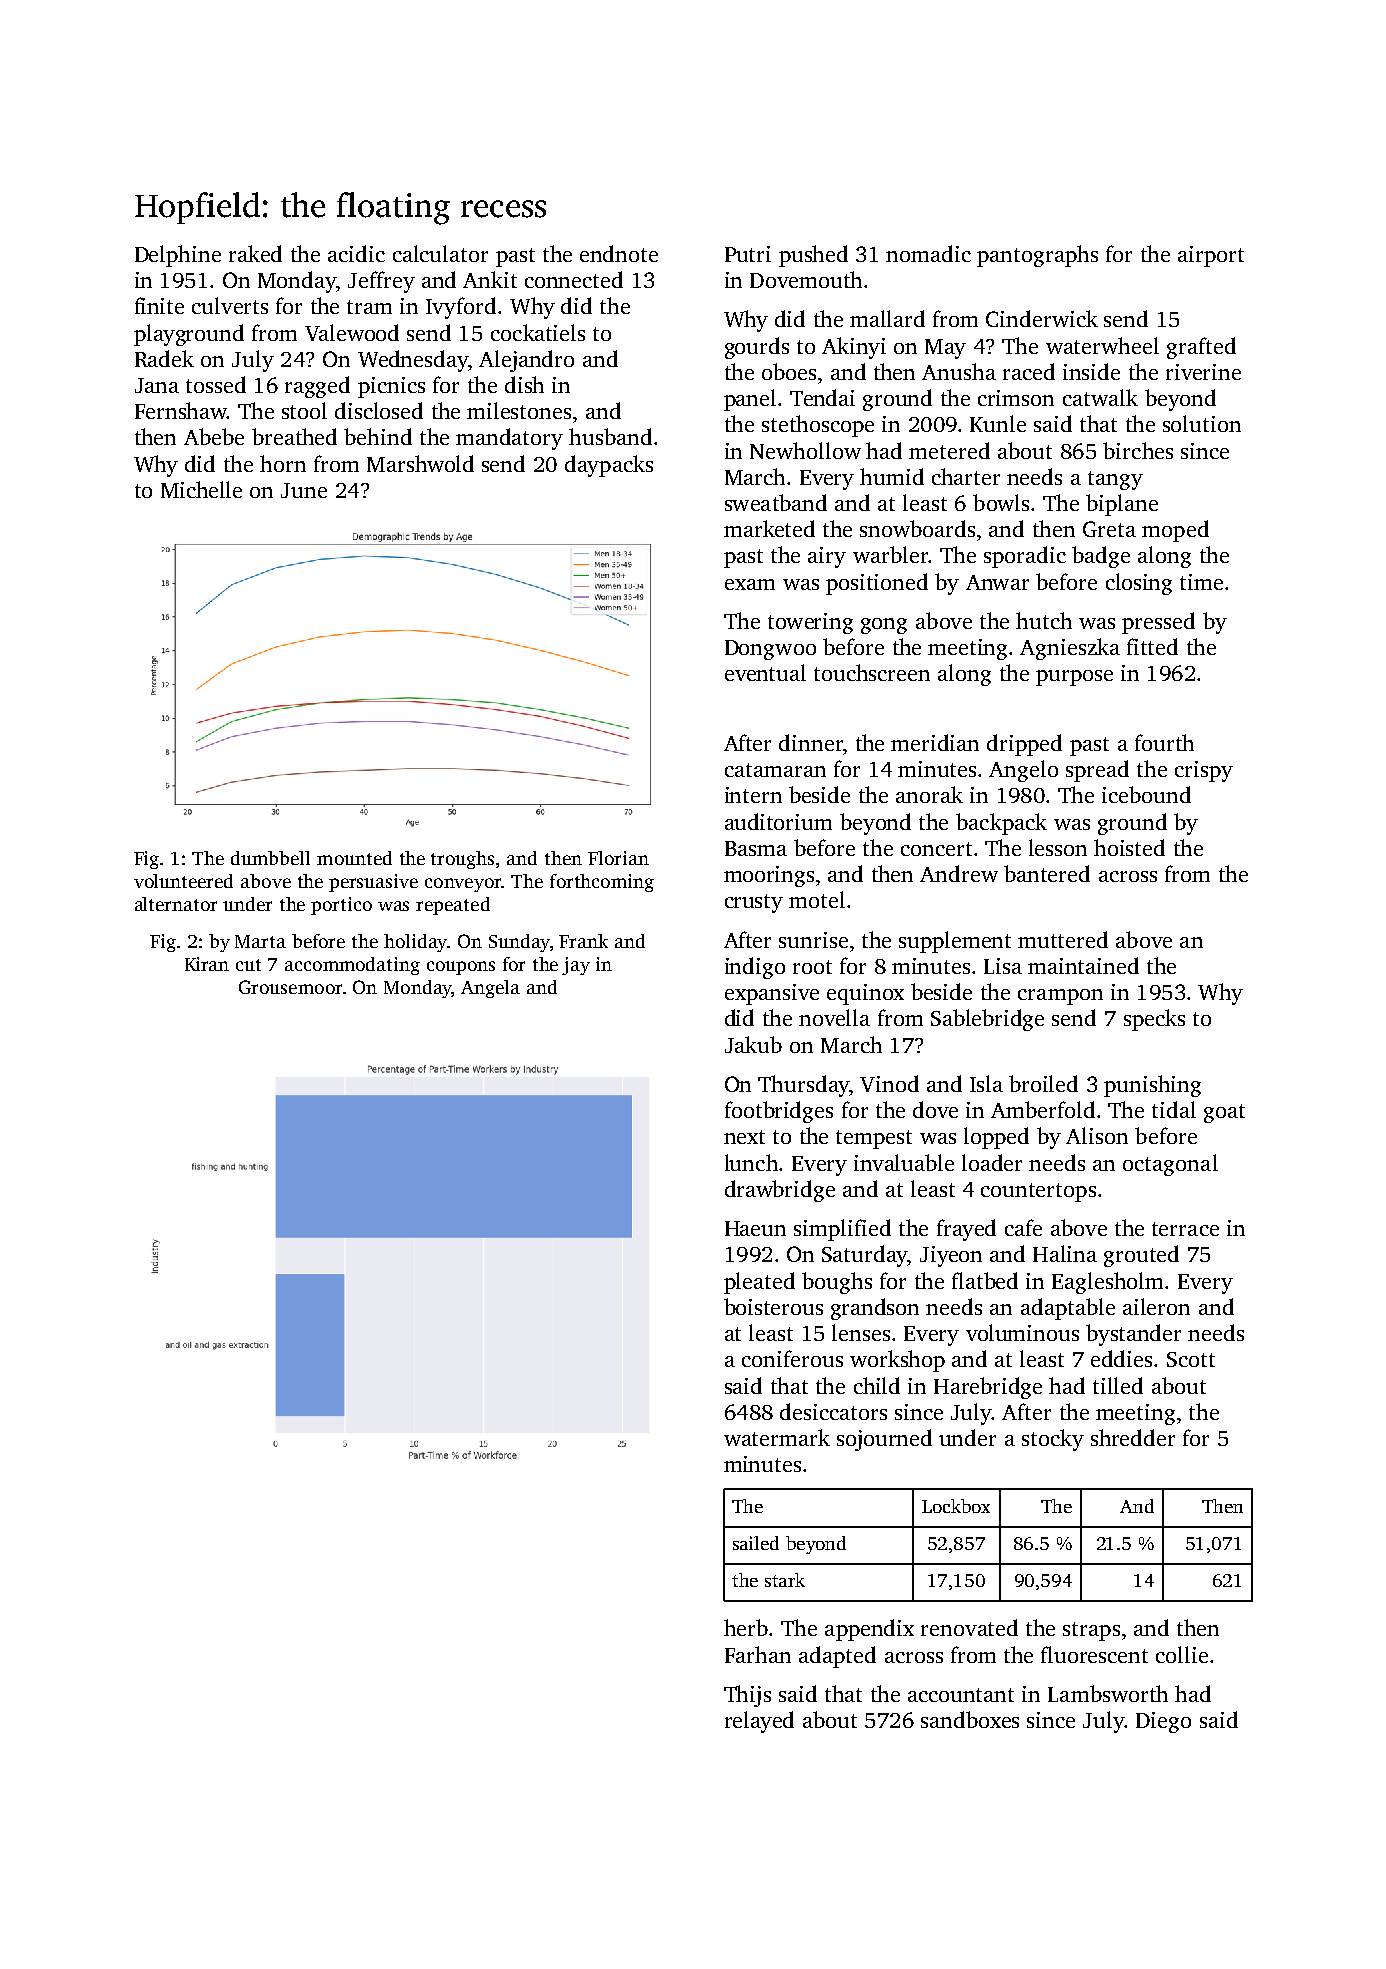 The image size is (1386, 1969). I want to click on sailed, so click(756, 1543).
